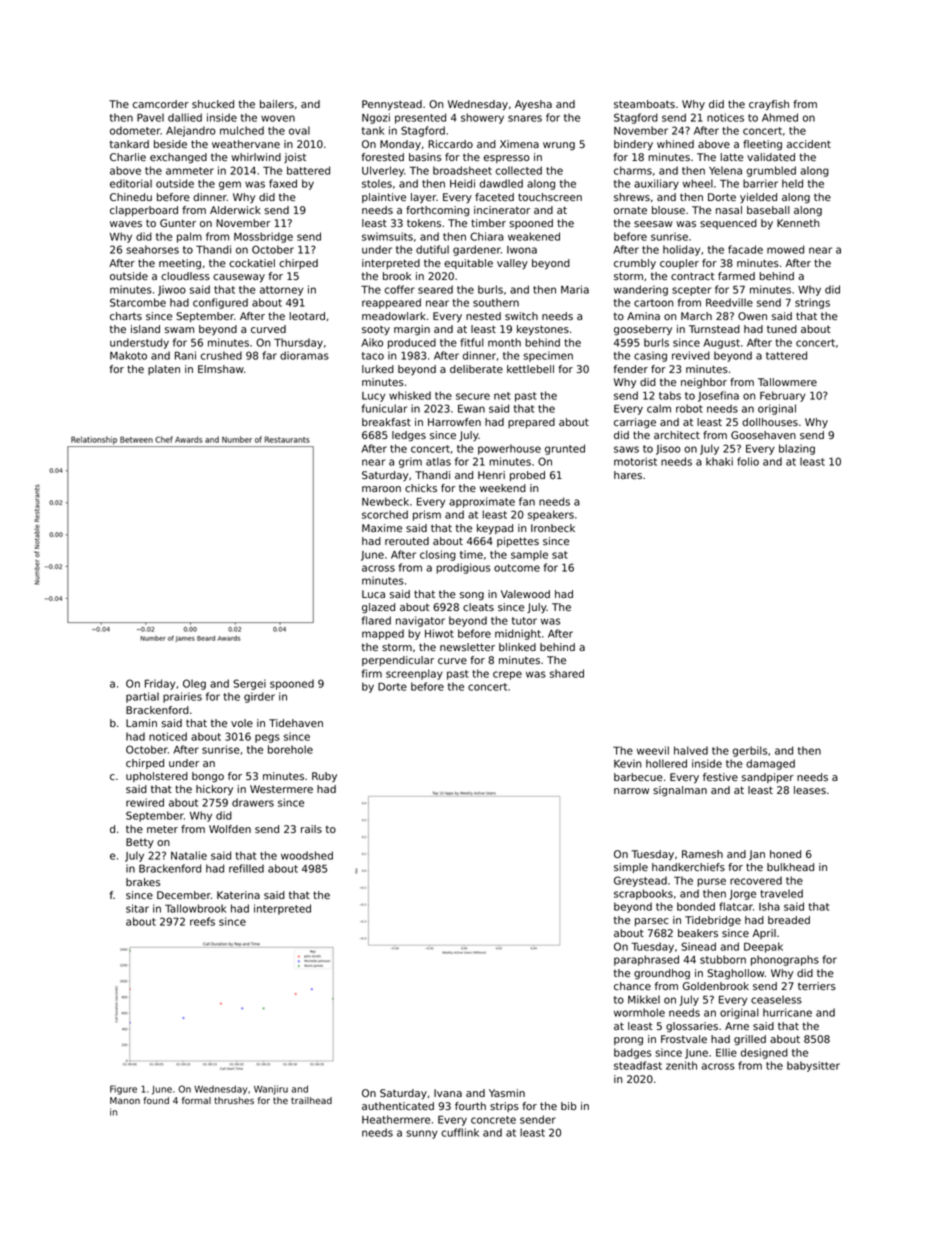 The height and width of the image is (1233, 952). What do you see at coordinates (496, 302) in the image?
I see `southern` at bounding box center [496, 302].
